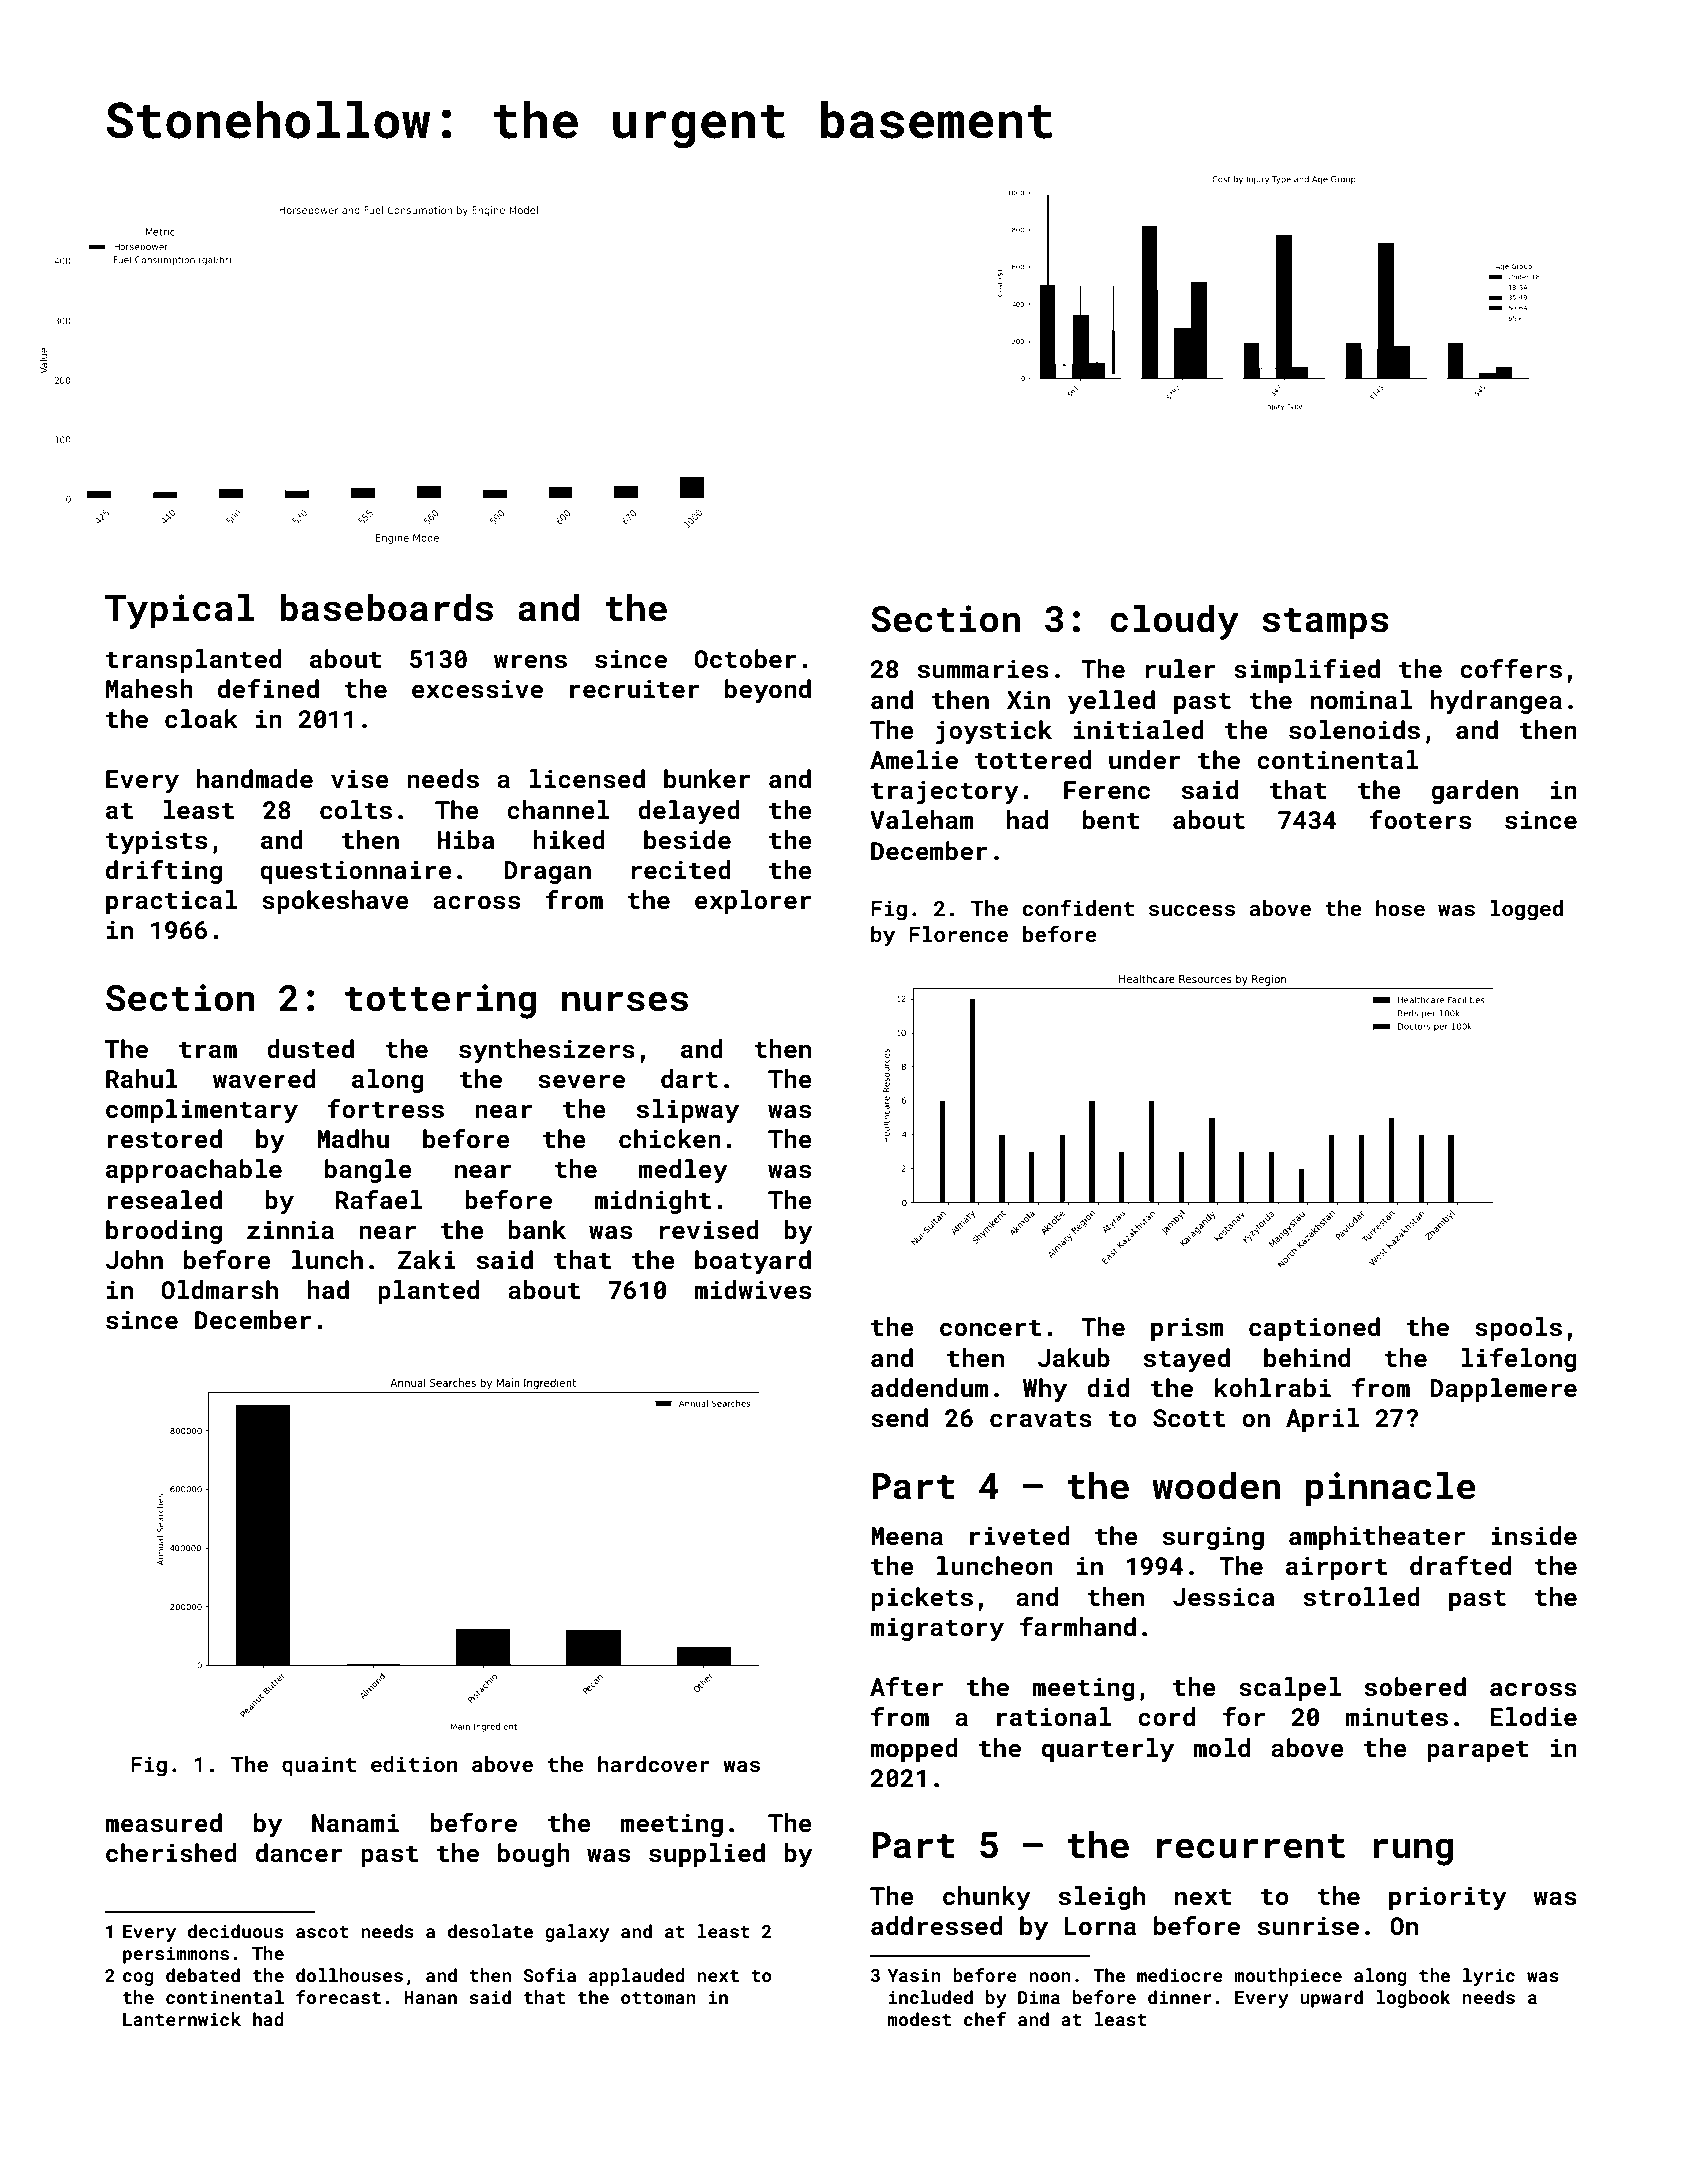 The height and width of the screenshot is (2178, 1683). Describe the element at coordinates (768, 691) in the screenshot. I see `beyond` at that location.
